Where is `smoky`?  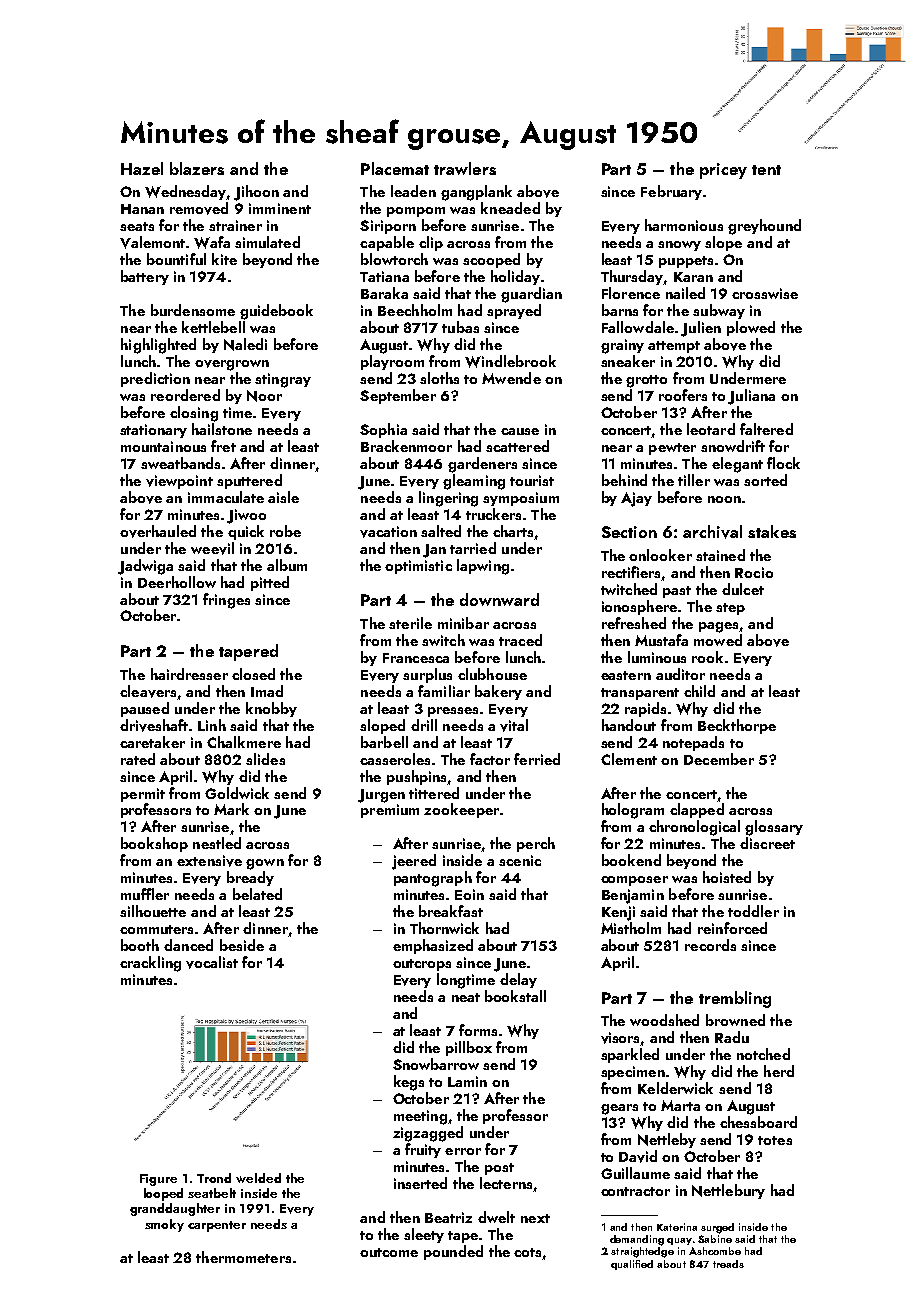
smoky is located at coordinates (164, 1225).
